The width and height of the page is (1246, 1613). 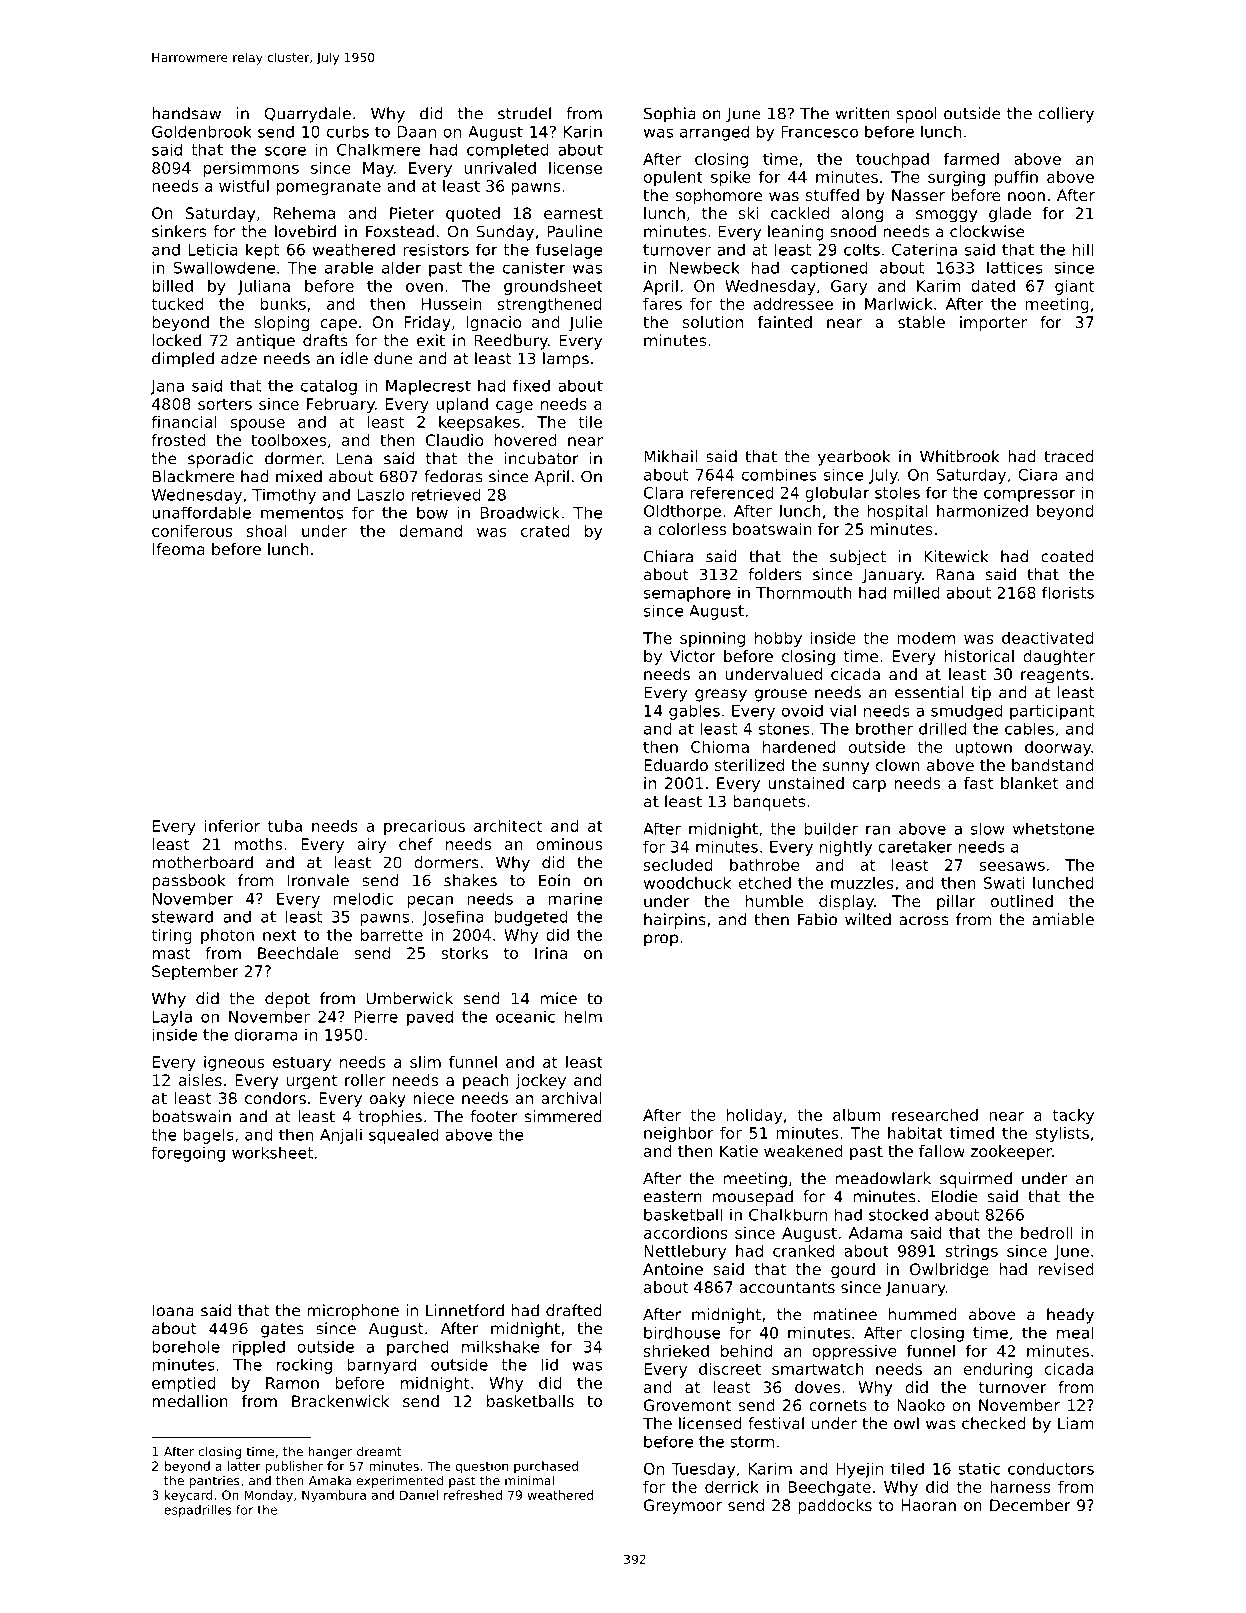 What do you see at coordinates (334, 1496) in the page?
I see `Nyambura` at bounding box center [334, 1496].
